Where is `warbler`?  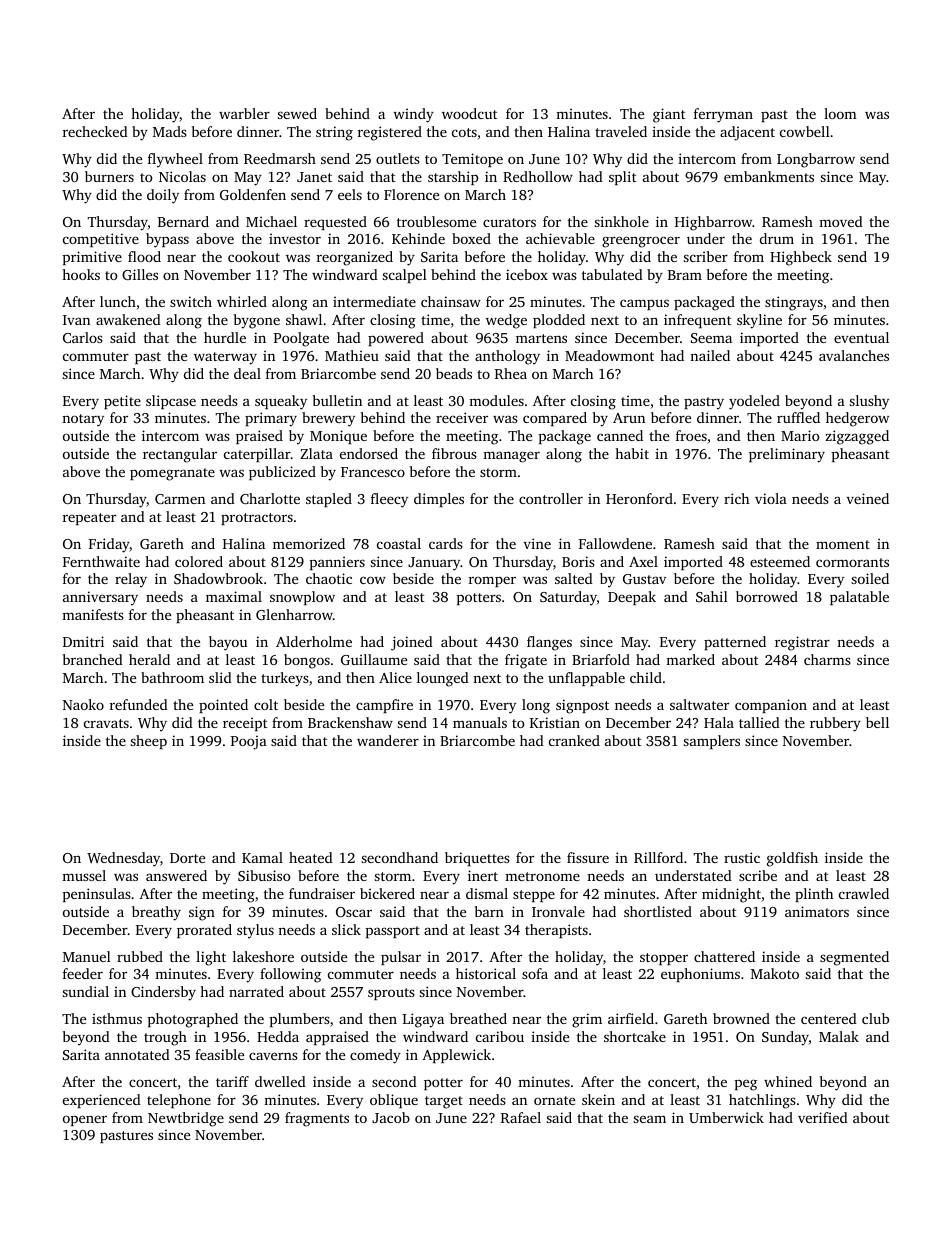
warbler is located at coordinates (244, 113).
